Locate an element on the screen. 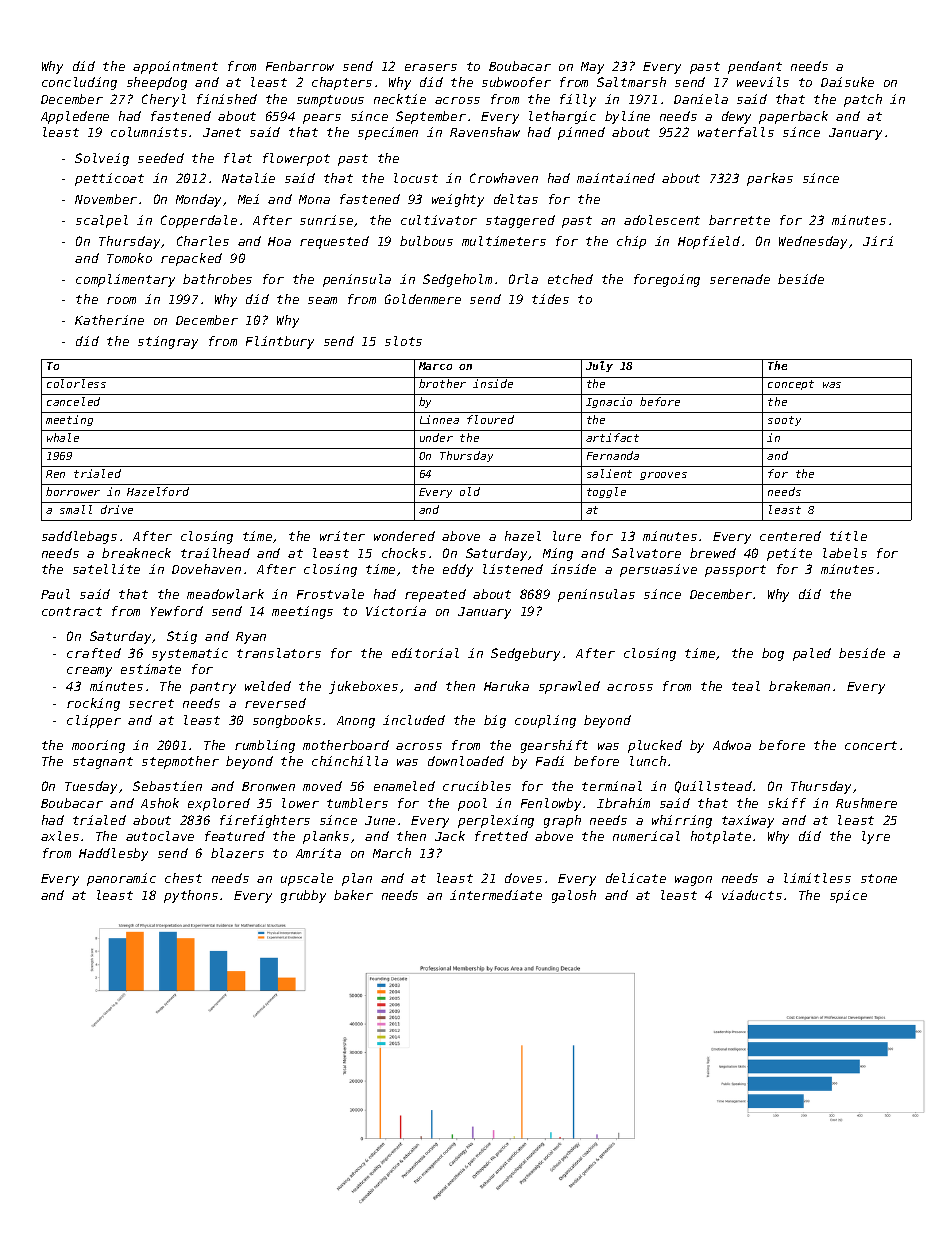  Ravenshaw is located at coordinates (485, 132).
